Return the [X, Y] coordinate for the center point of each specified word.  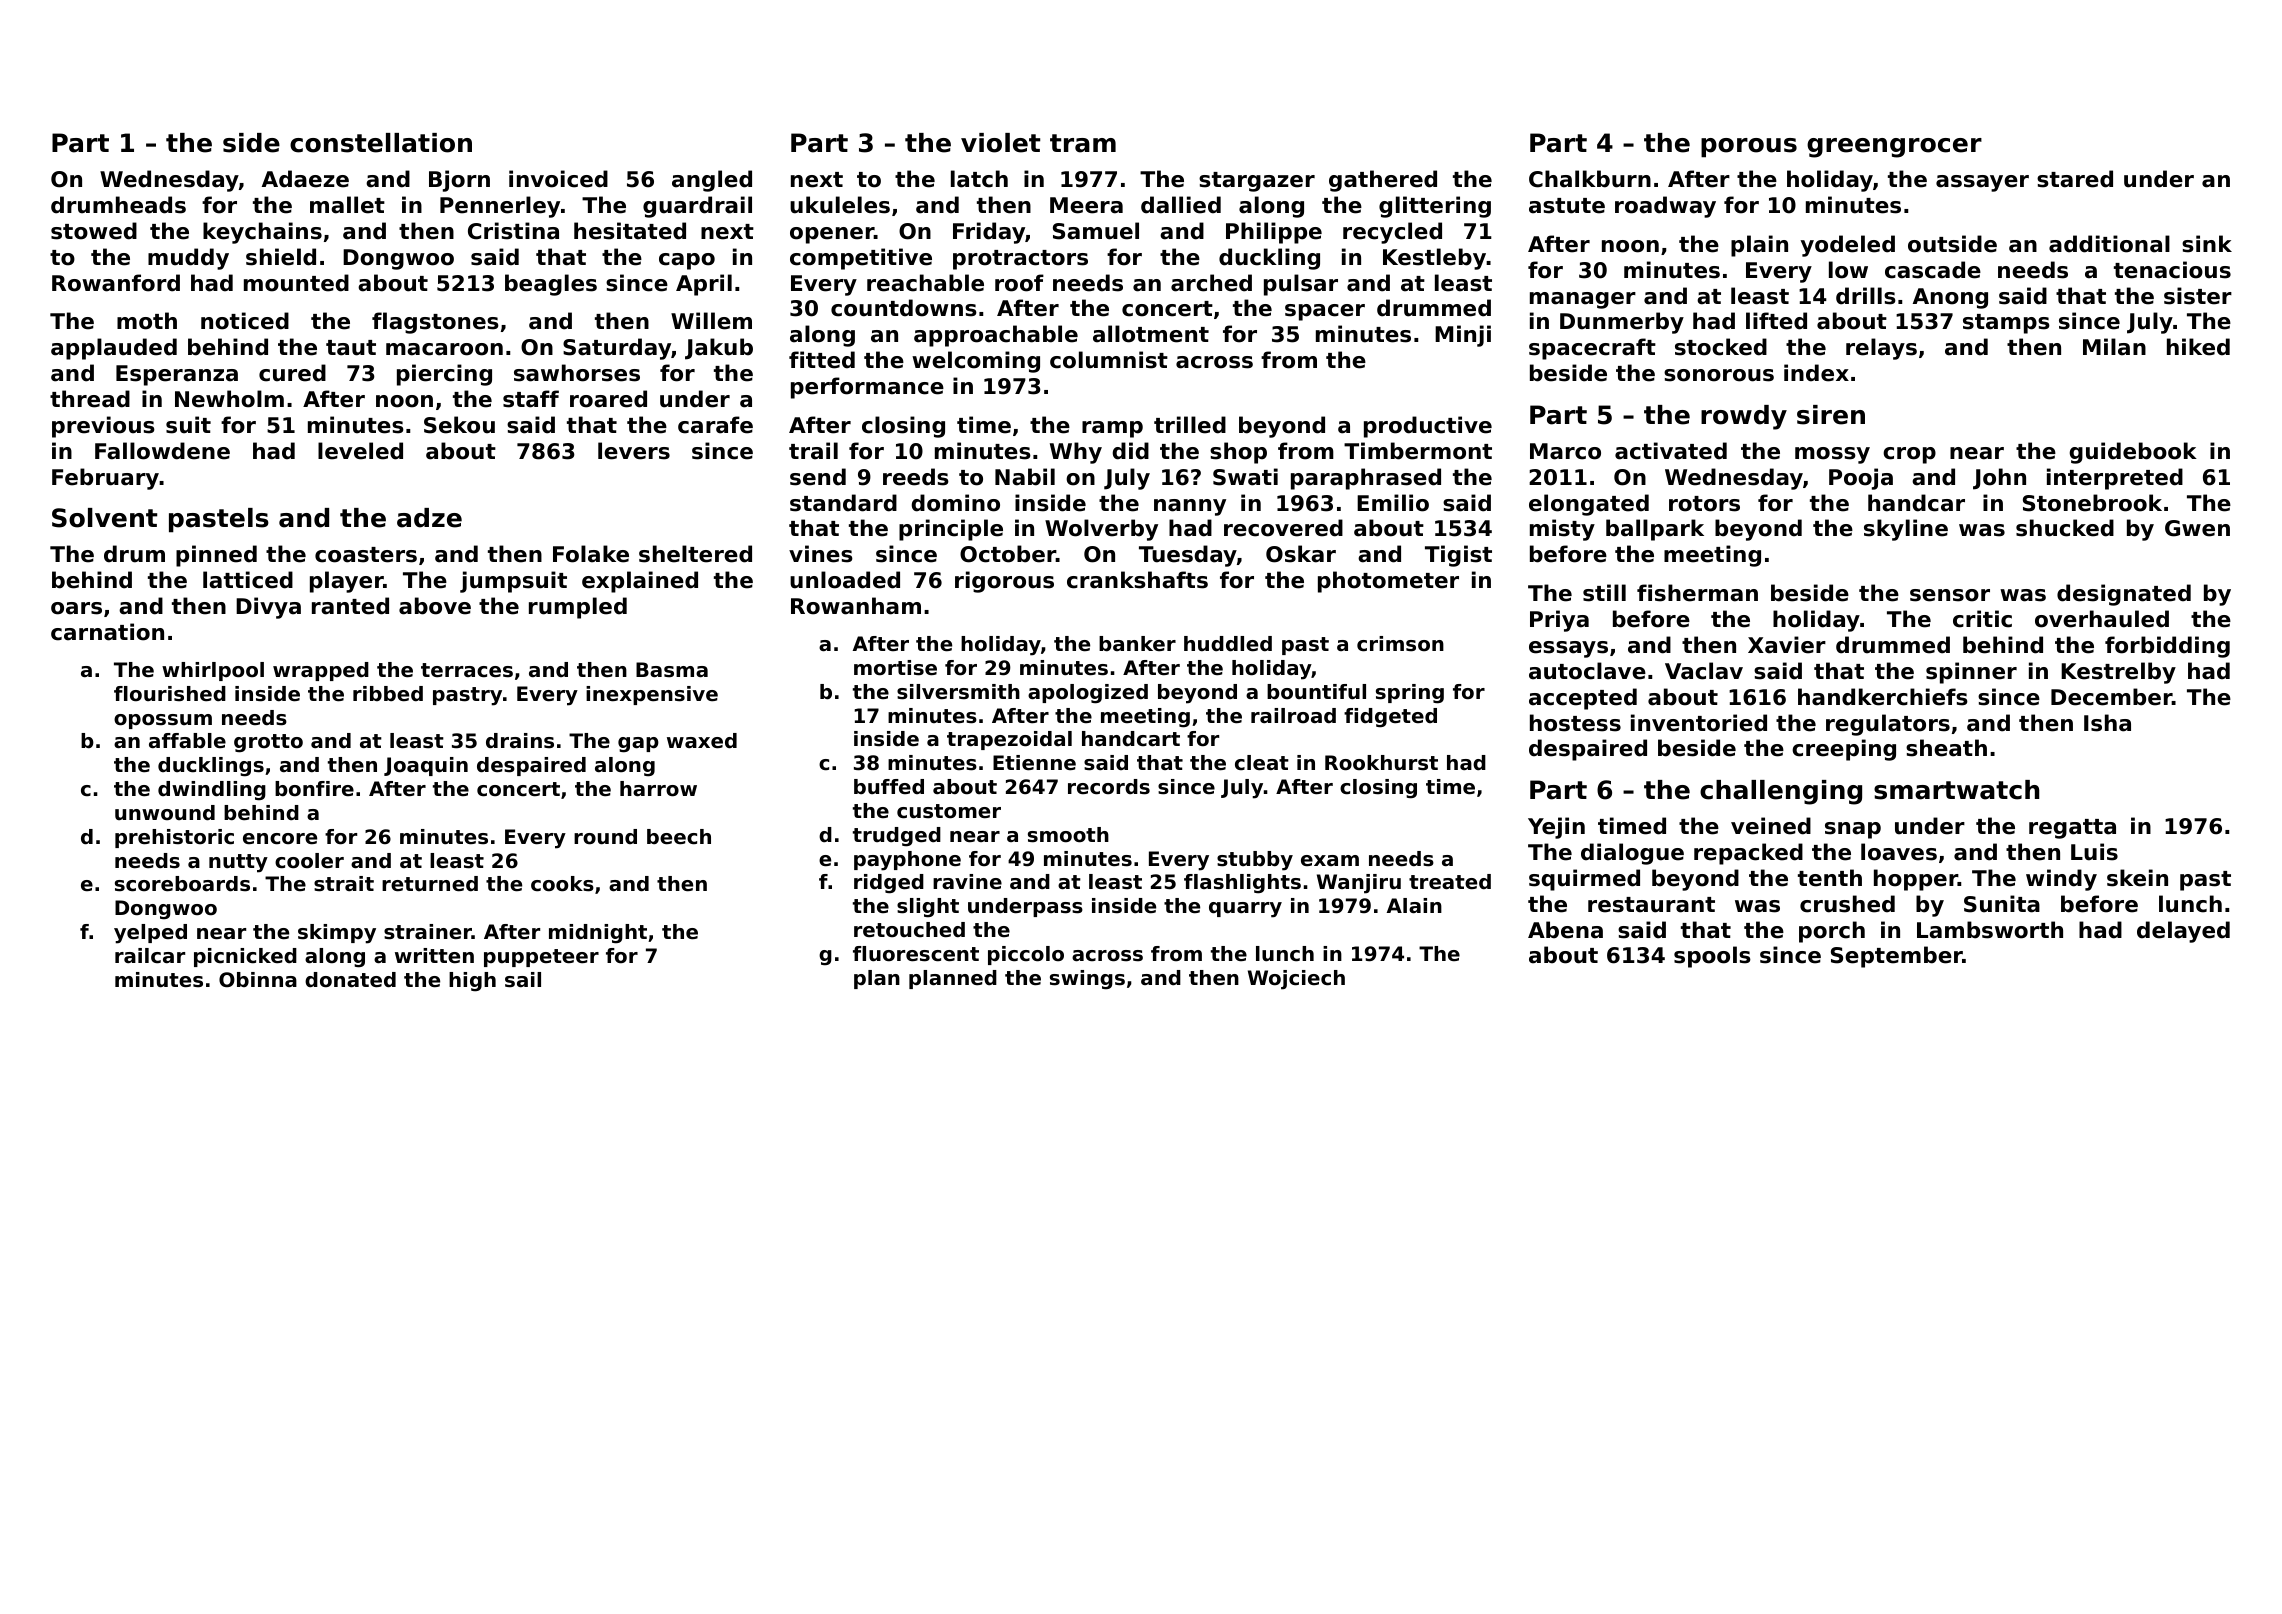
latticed [248, 580]
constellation [381, 143]
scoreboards [182, 884]
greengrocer [1894, 148]
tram [1083, 143]
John [1999, 479]
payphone [907, 861]
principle [951, 530]
